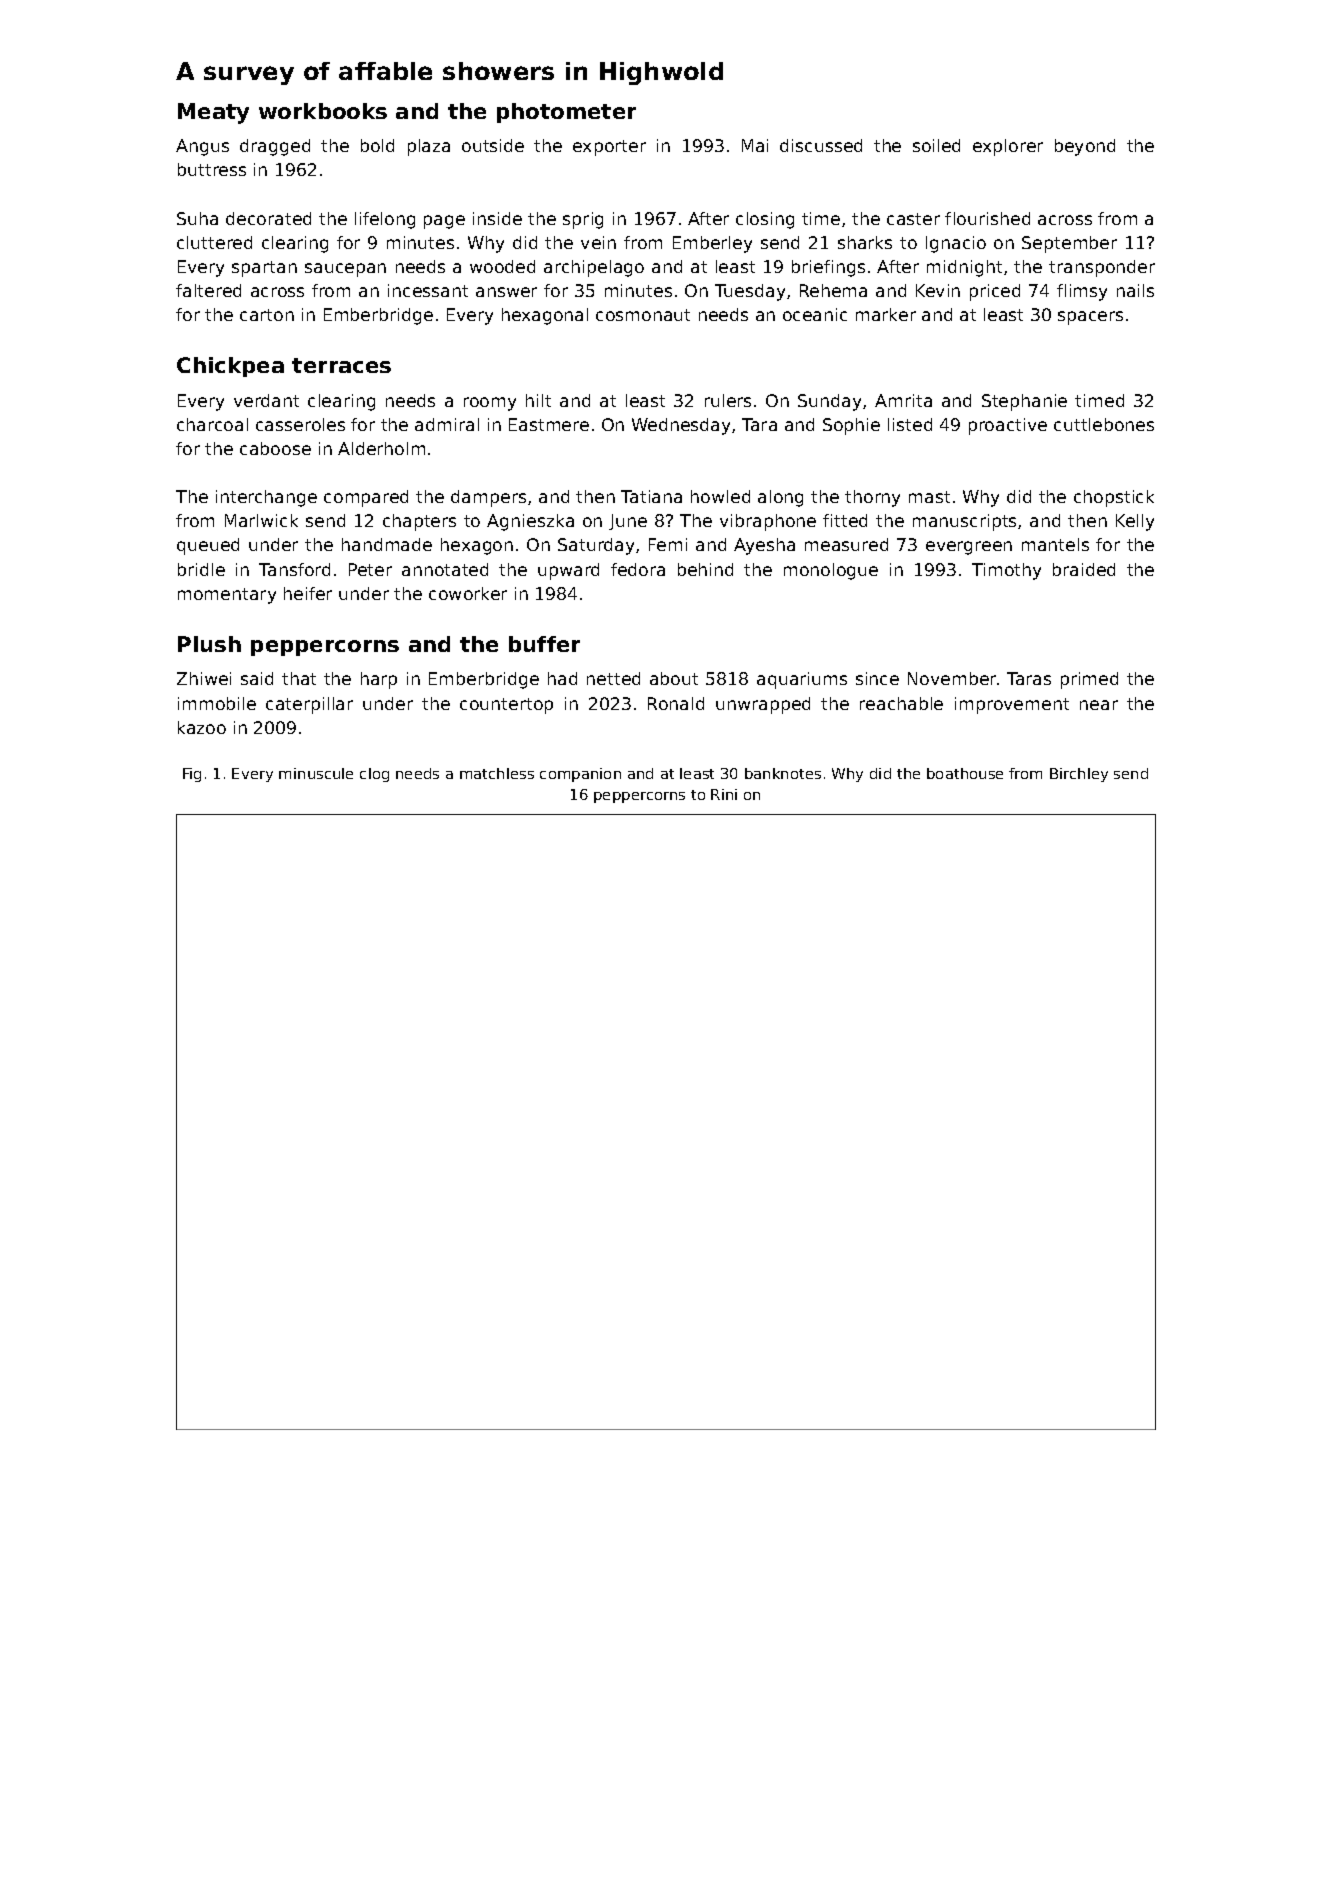 This screenshot has width=1332, height=1884. I want to click on photometer, so click(566, 113).
